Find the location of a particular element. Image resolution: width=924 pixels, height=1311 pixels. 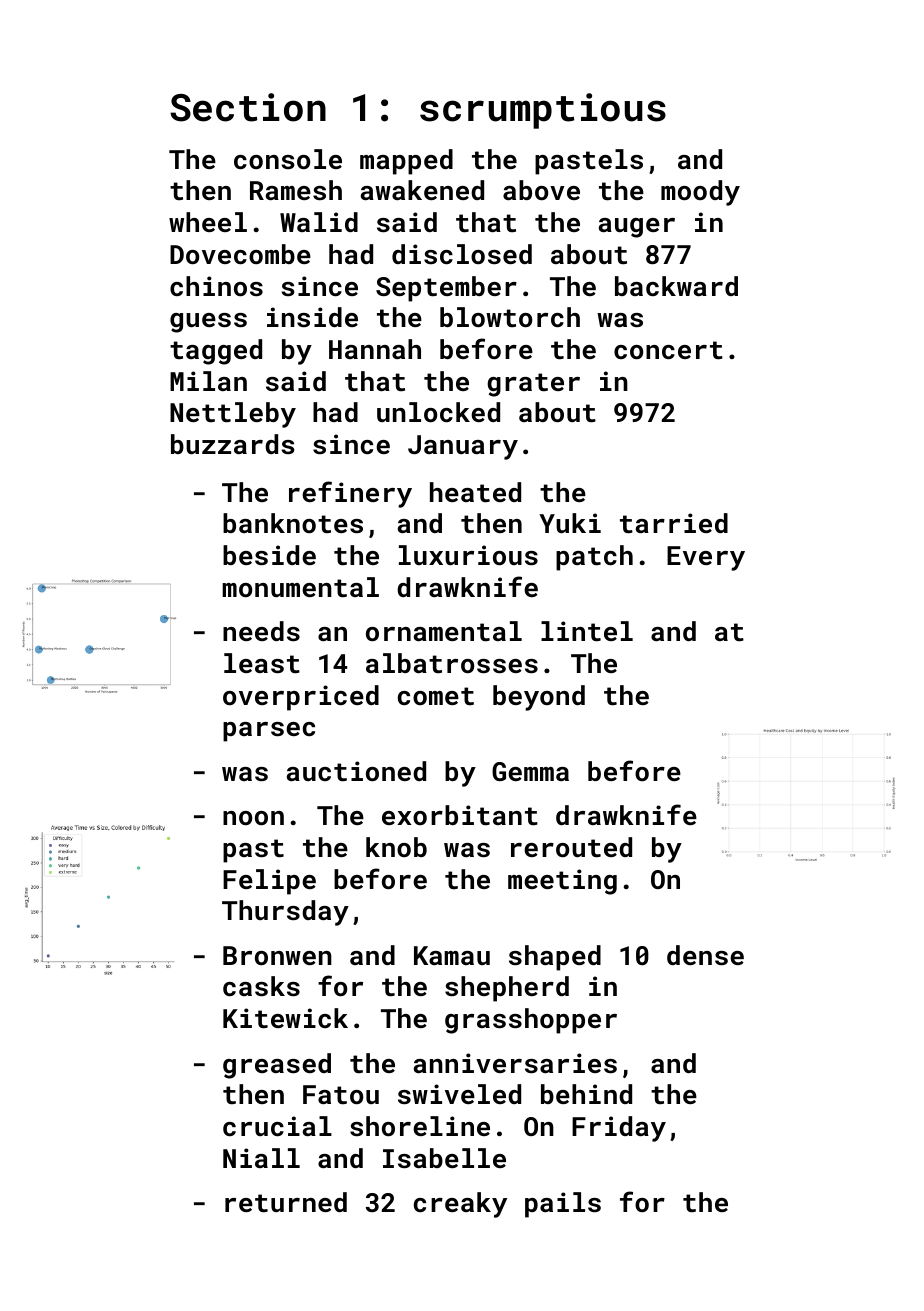

moody is located at coordinates (700, 193).
